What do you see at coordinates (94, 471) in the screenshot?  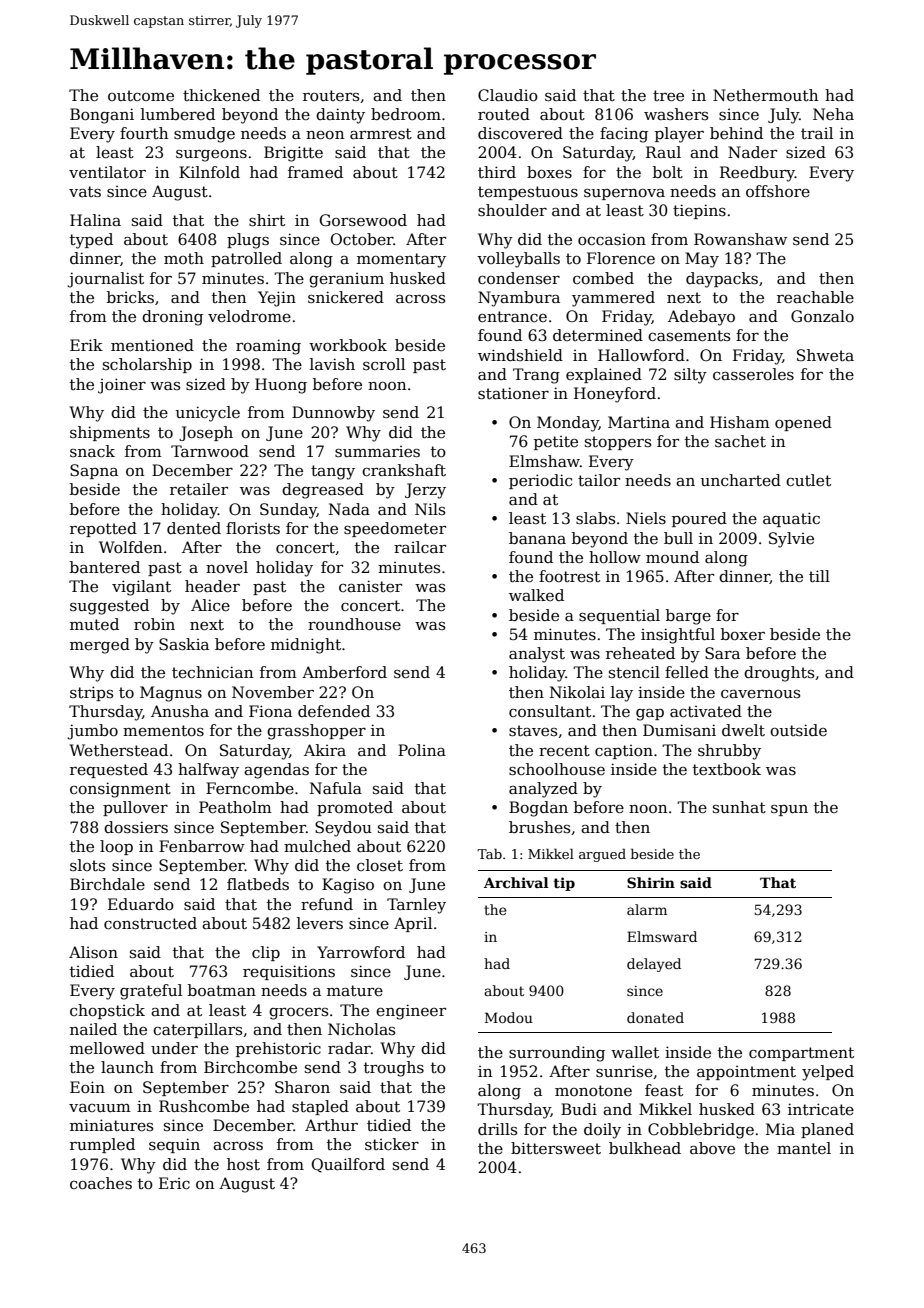 I see `Sapna` at bounding box center [94, 471].
